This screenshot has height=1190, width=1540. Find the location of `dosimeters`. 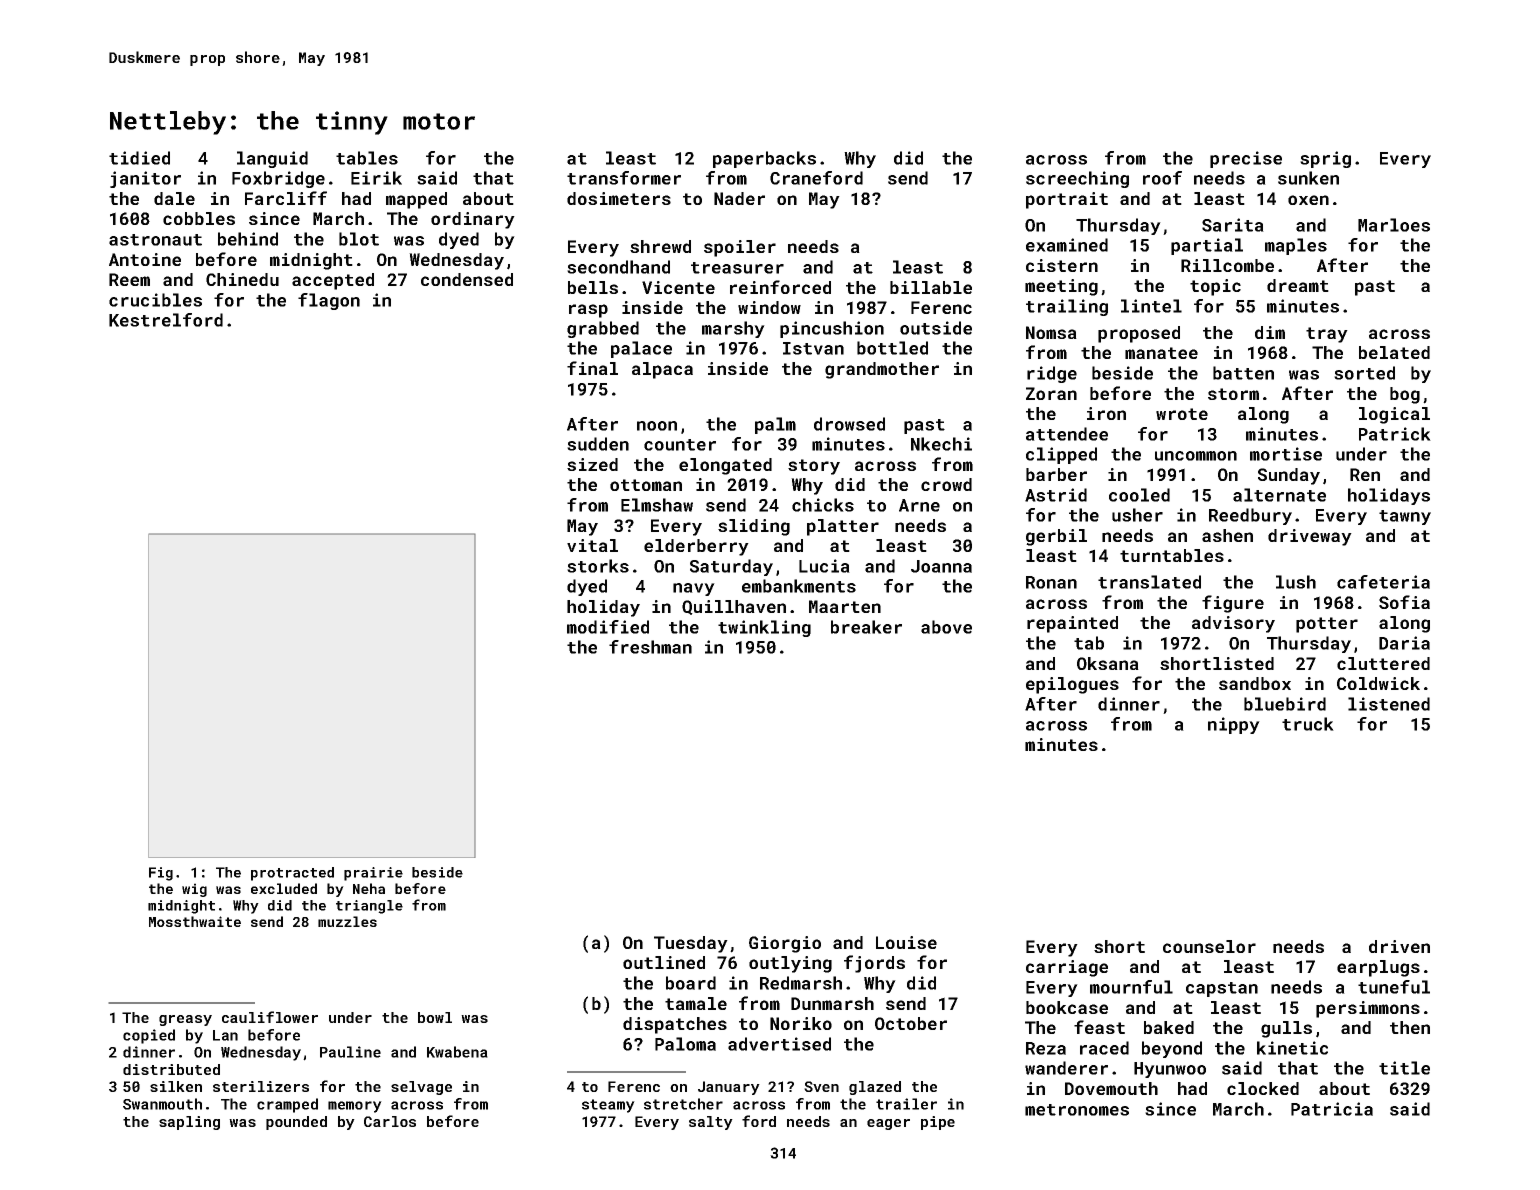

dosimeters is located at coordinates (619, 198).
